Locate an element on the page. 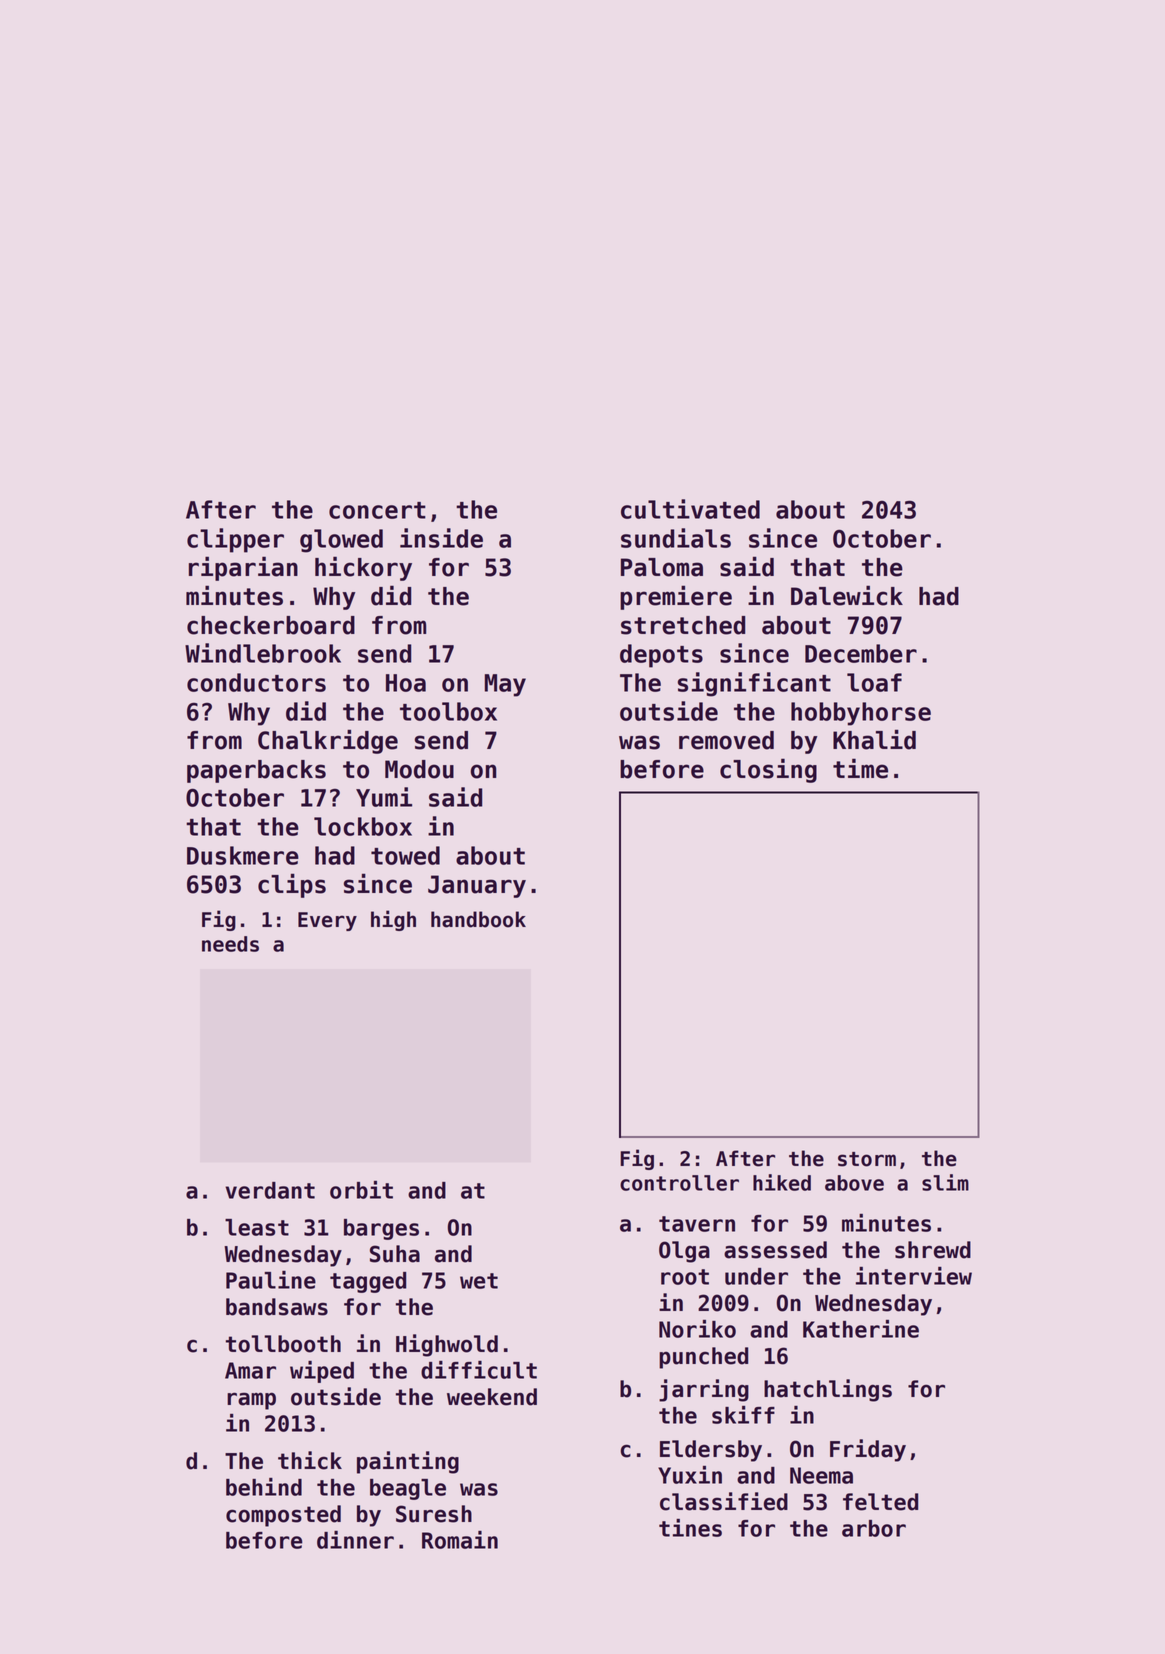  assessed is located at coordinates (775, 1250).
